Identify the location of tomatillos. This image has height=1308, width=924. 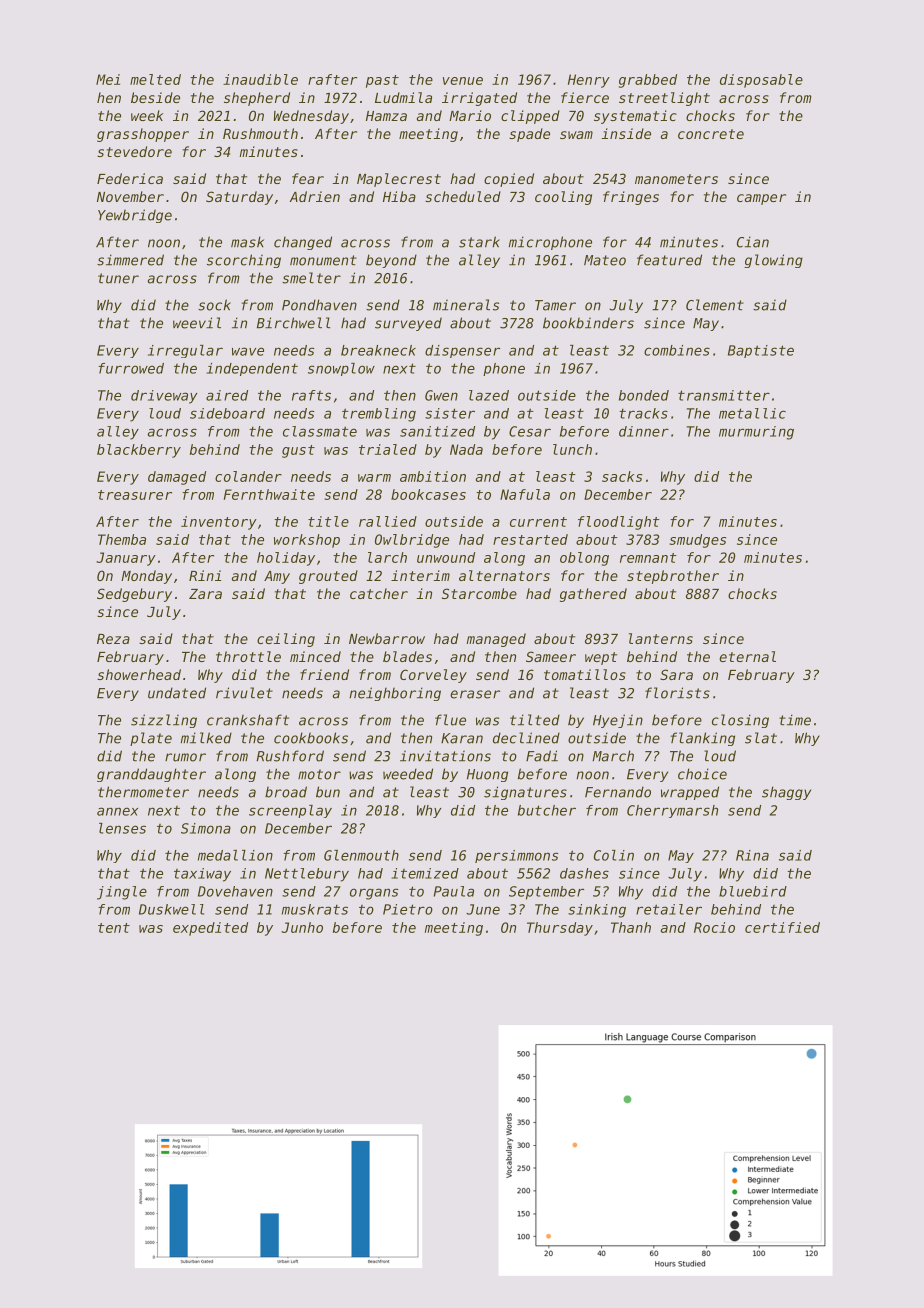
(585, 674).
